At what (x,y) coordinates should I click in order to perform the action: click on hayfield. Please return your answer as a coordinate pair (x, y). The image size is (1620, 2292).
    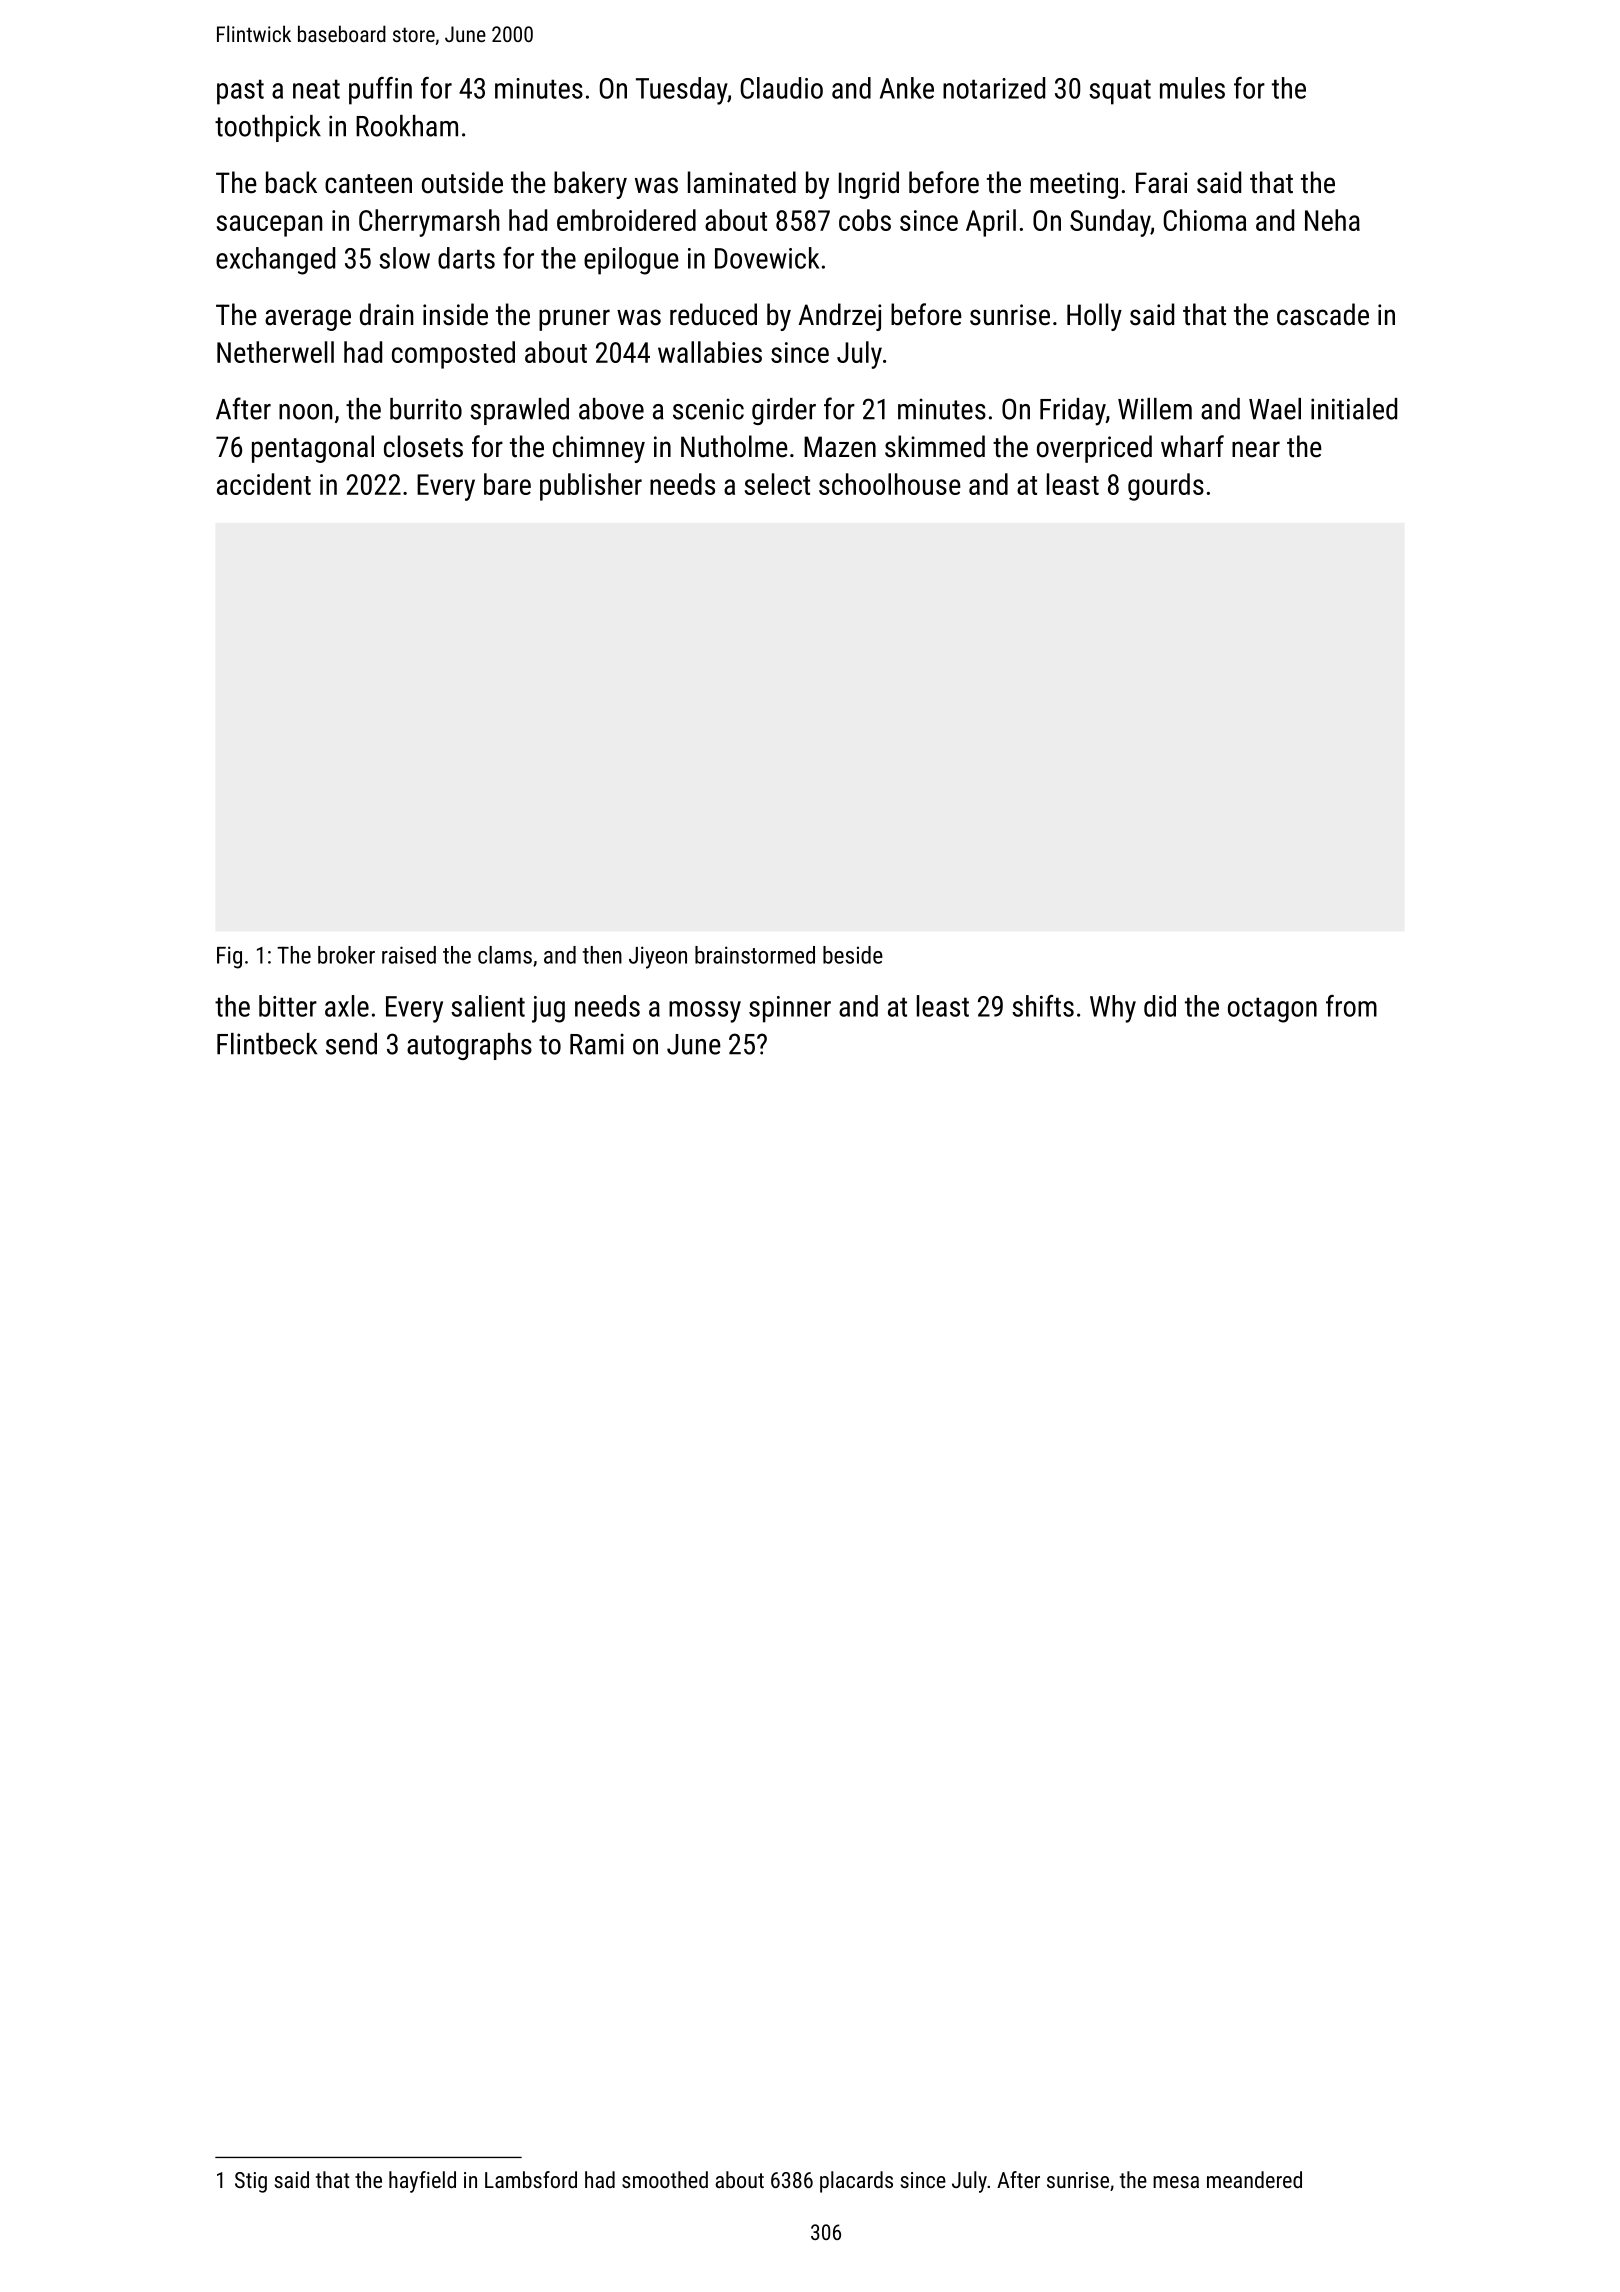
    Looking at the image, I should click on (422, 2182).
